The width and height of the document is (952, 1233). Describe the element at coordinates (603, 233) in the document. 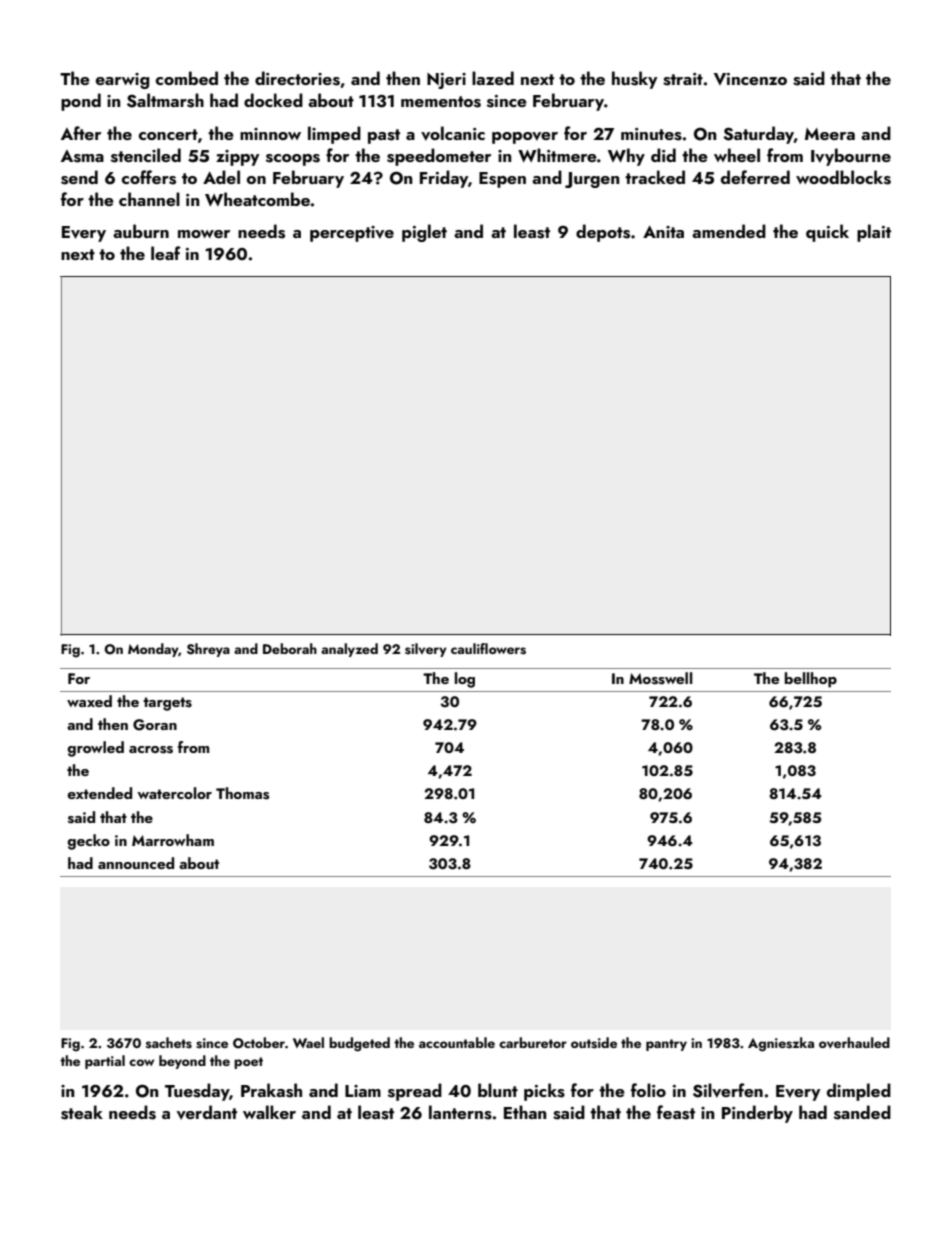

I see `depots` at that location.
